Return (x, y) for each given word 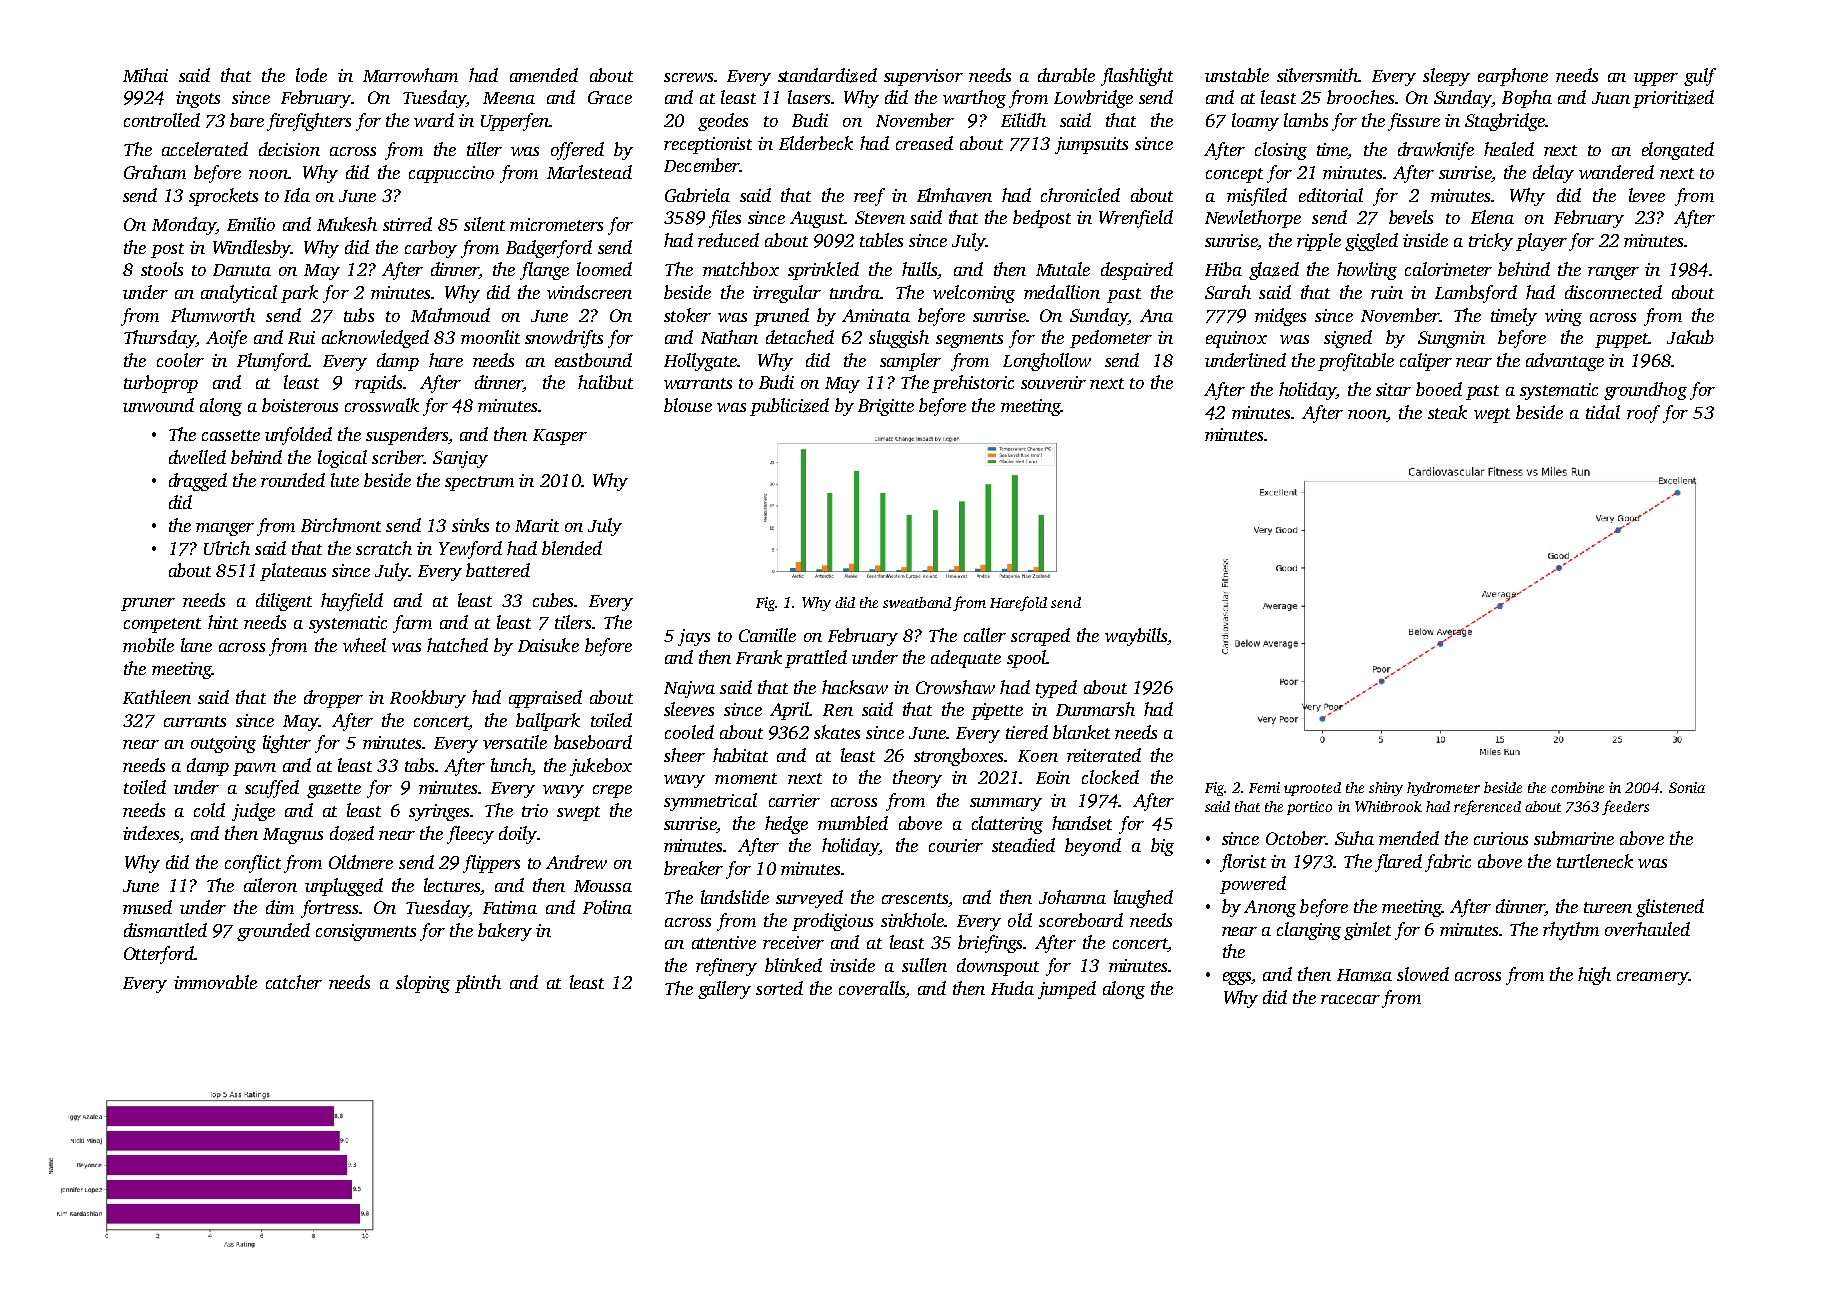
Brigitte (886, 407)
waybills (1136, 637)
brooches (1360, 97)
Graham (155, 172)
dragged (198, 482)
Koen (1038, 756)
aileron (270, 885)
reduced (728, 240)
